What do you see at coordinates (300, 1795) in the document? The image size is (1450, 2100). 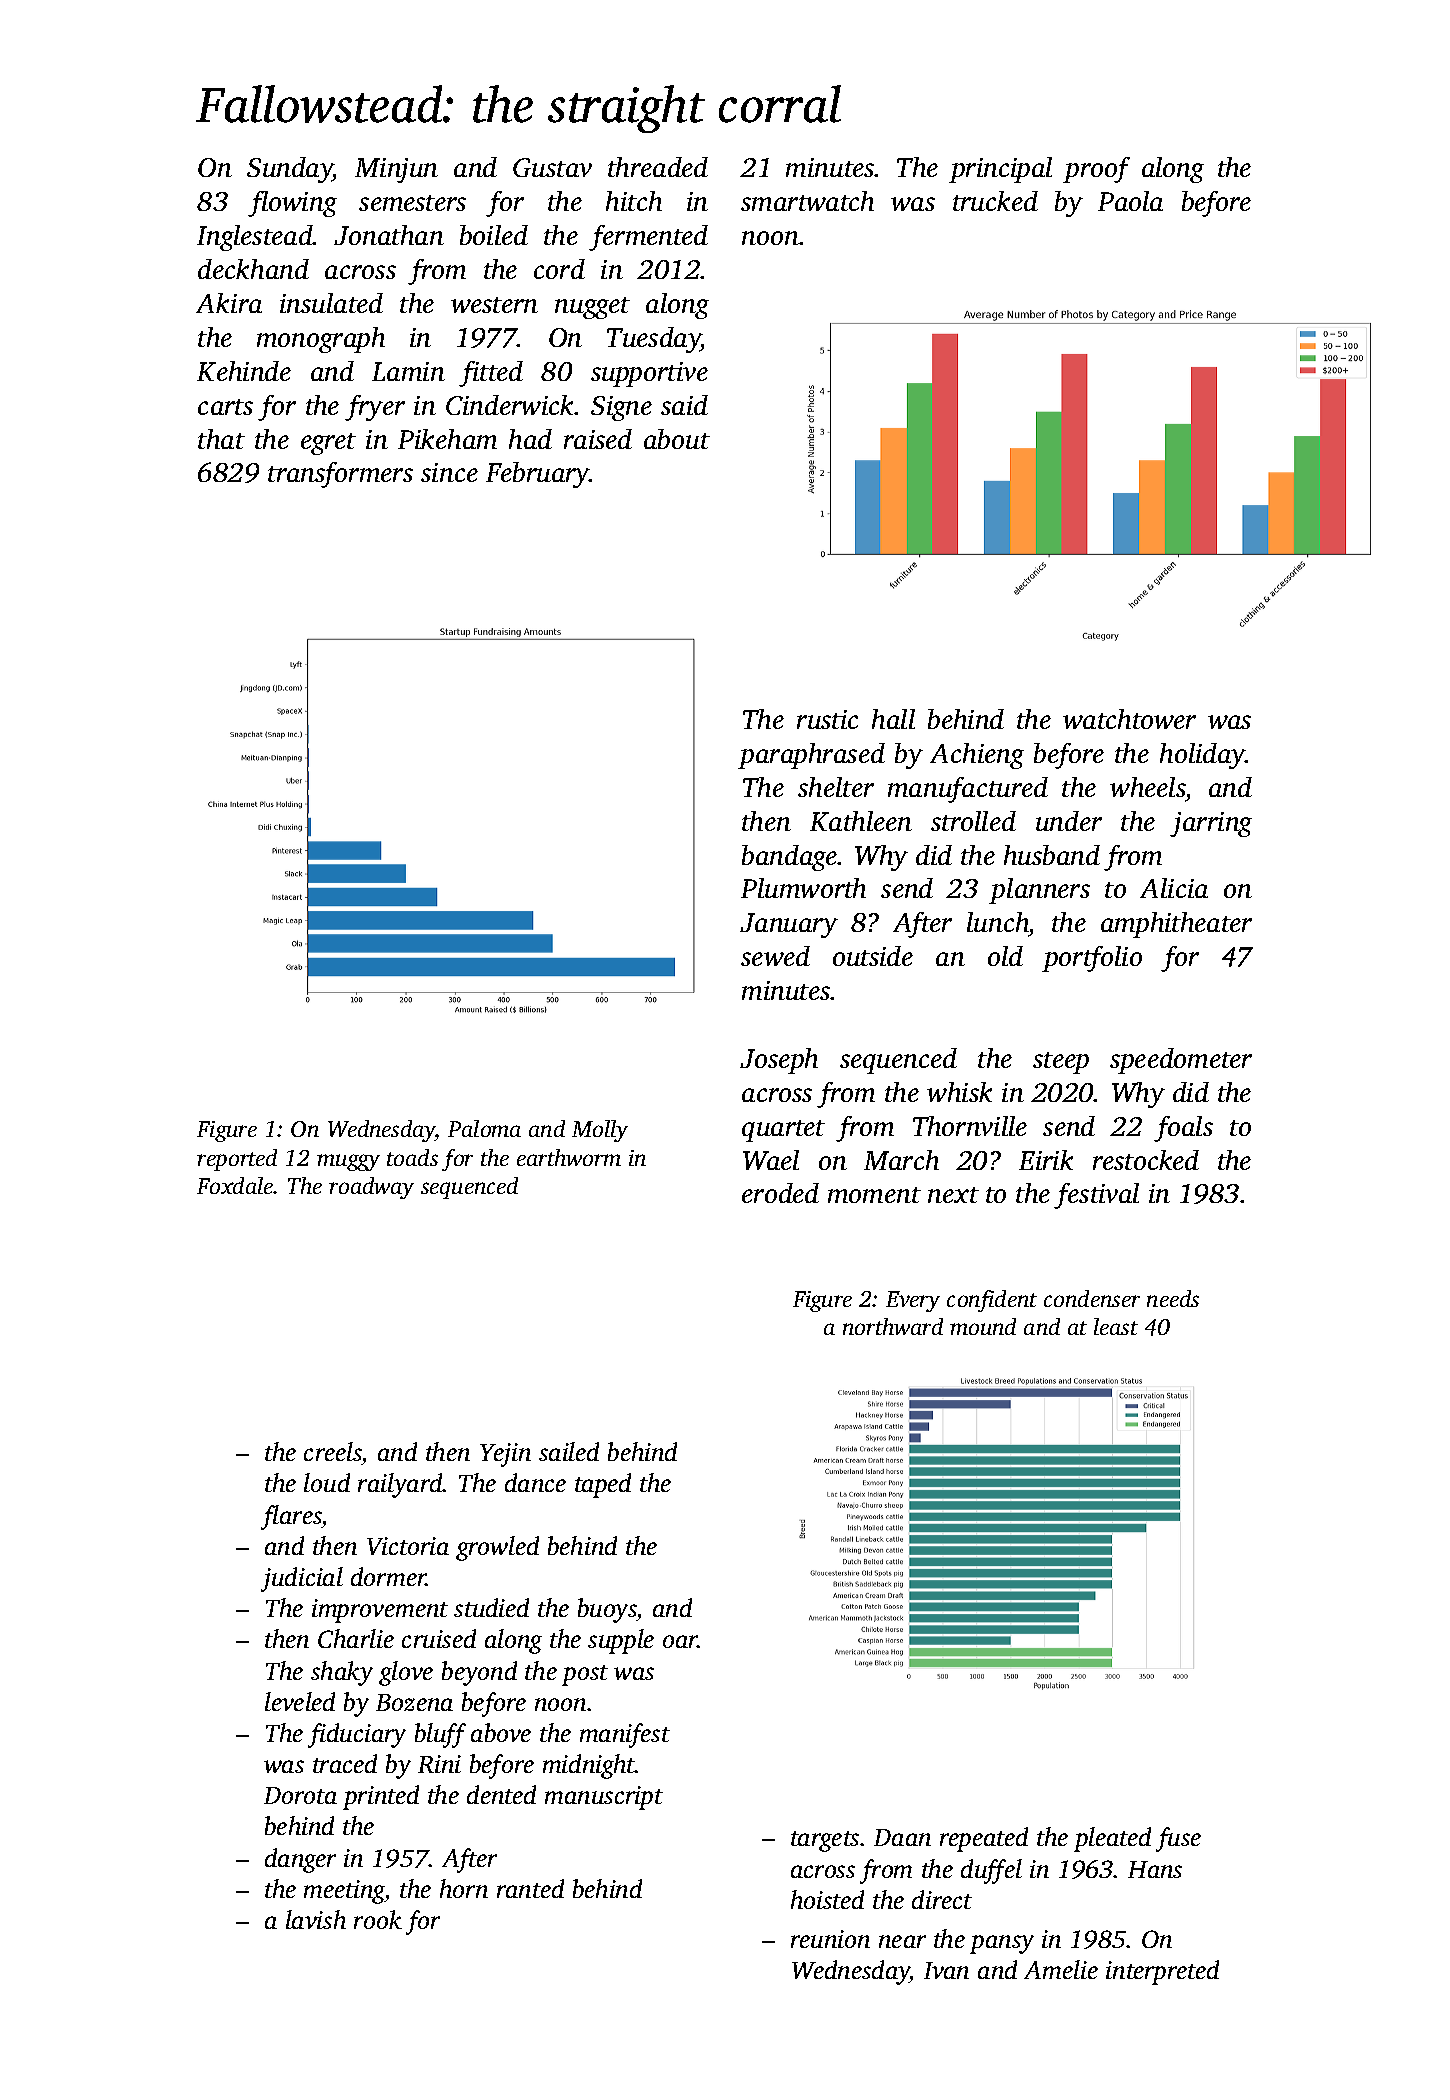 I see `Dorota` at bounding box center [300, 1795].
